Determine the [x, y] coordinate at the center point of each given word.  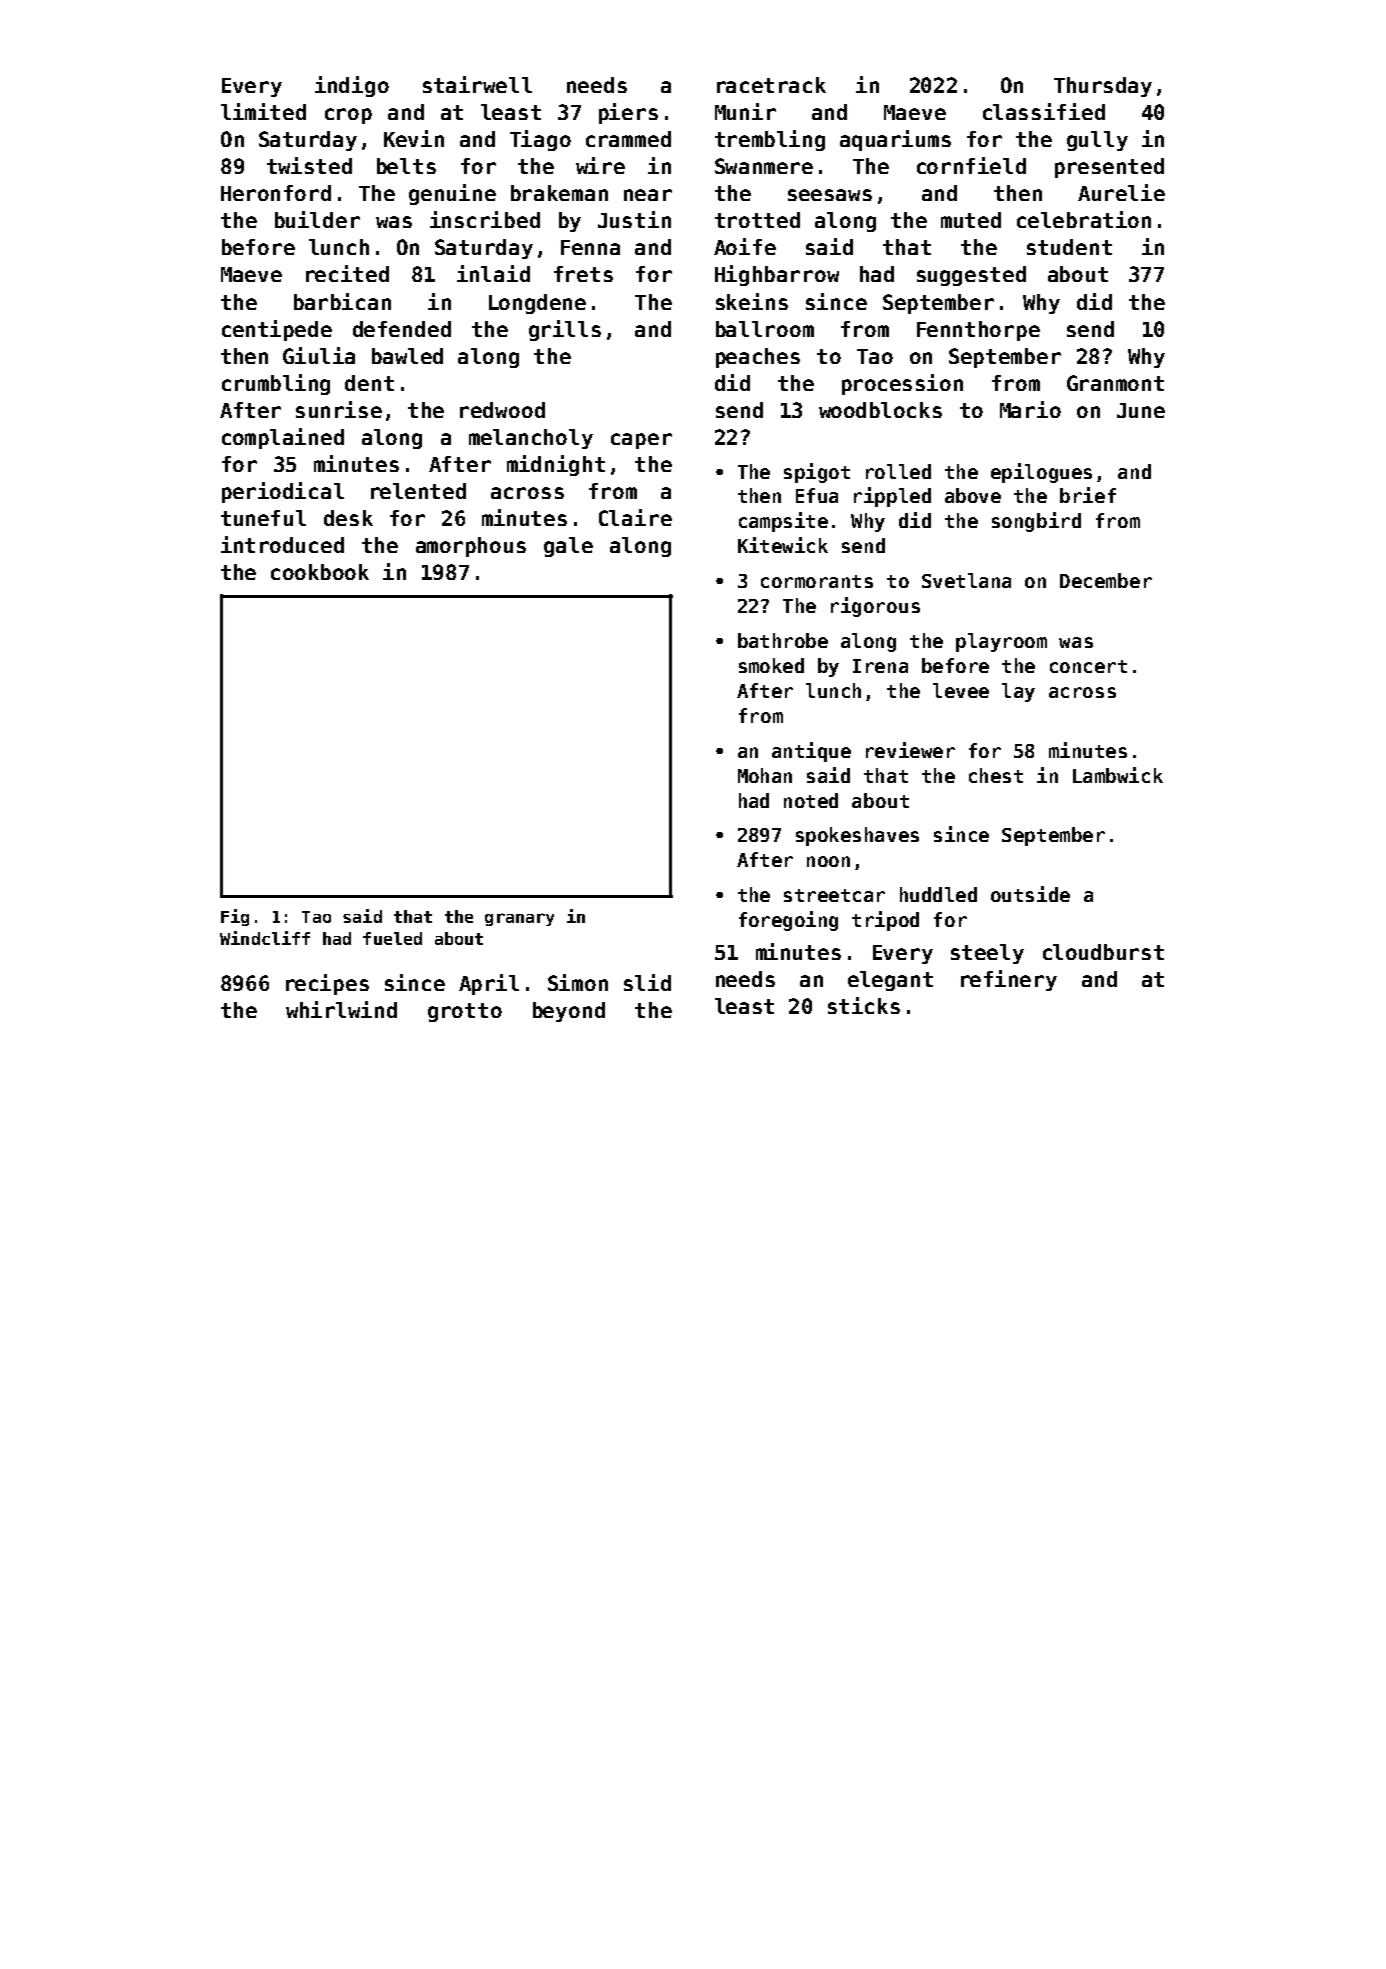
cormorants [817, 581]
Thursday [1103, 87]
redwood [502, 410]
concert [1088, 666]
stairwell [477, 84]
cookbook [320, 572]
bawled [407, 356]
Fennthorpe [978, 331]
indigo [352, 86]
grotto [465, 1012]
